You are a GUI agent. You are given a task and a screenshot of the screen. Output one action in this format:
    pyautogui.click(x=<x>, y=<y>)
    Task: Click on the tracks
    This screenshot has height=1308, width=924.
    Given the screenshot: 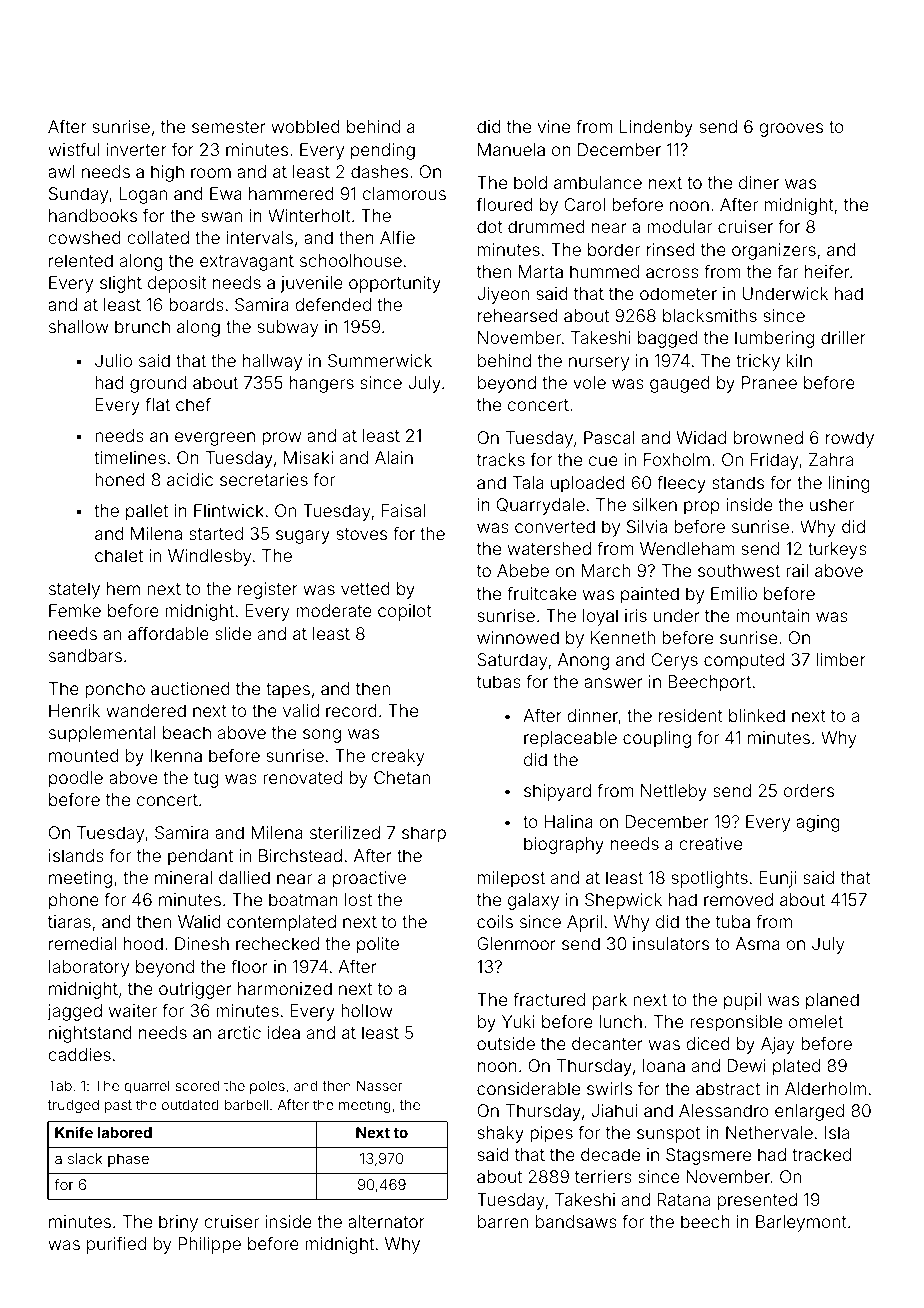 What is the action you would take?
    pyautogui.click(x=501, y=459)
